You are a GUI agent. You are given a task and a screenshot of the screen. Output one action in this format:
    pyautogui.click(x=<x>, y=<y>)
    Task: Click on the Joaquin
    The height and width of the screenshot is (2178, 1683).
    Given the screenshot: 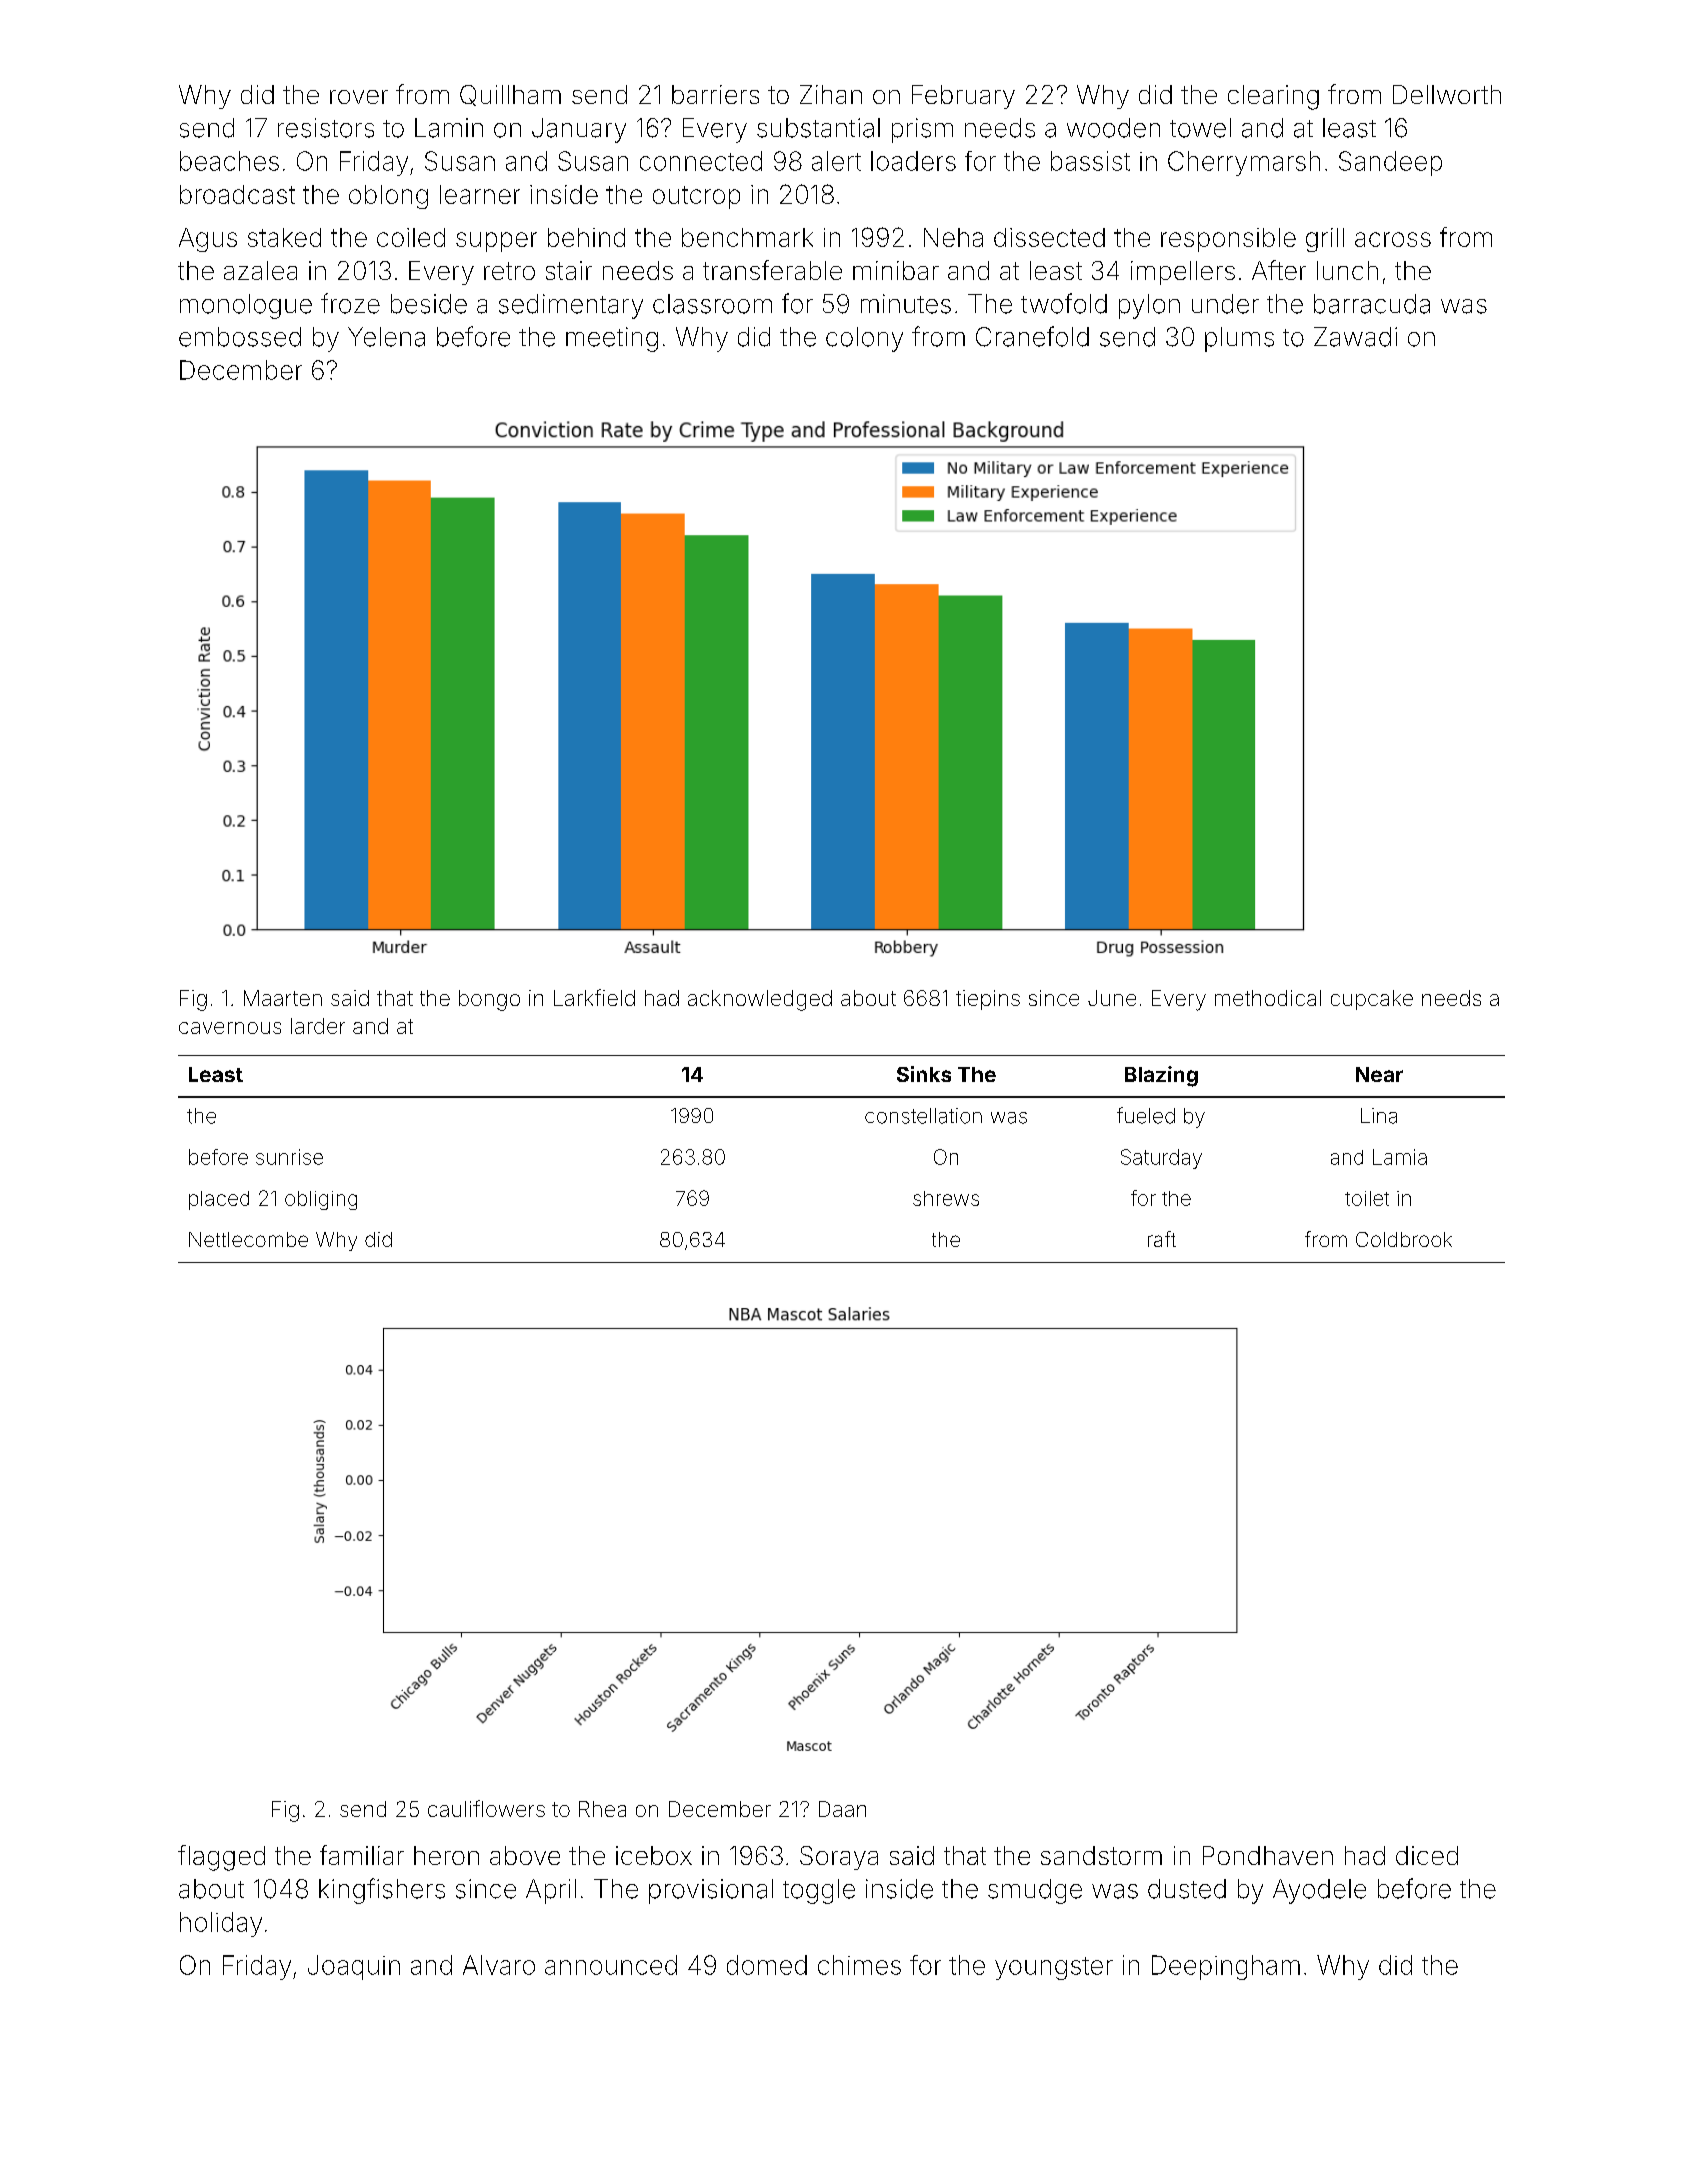 What is the action you would take?
    pyautogui.click(x=354, y=1967)
